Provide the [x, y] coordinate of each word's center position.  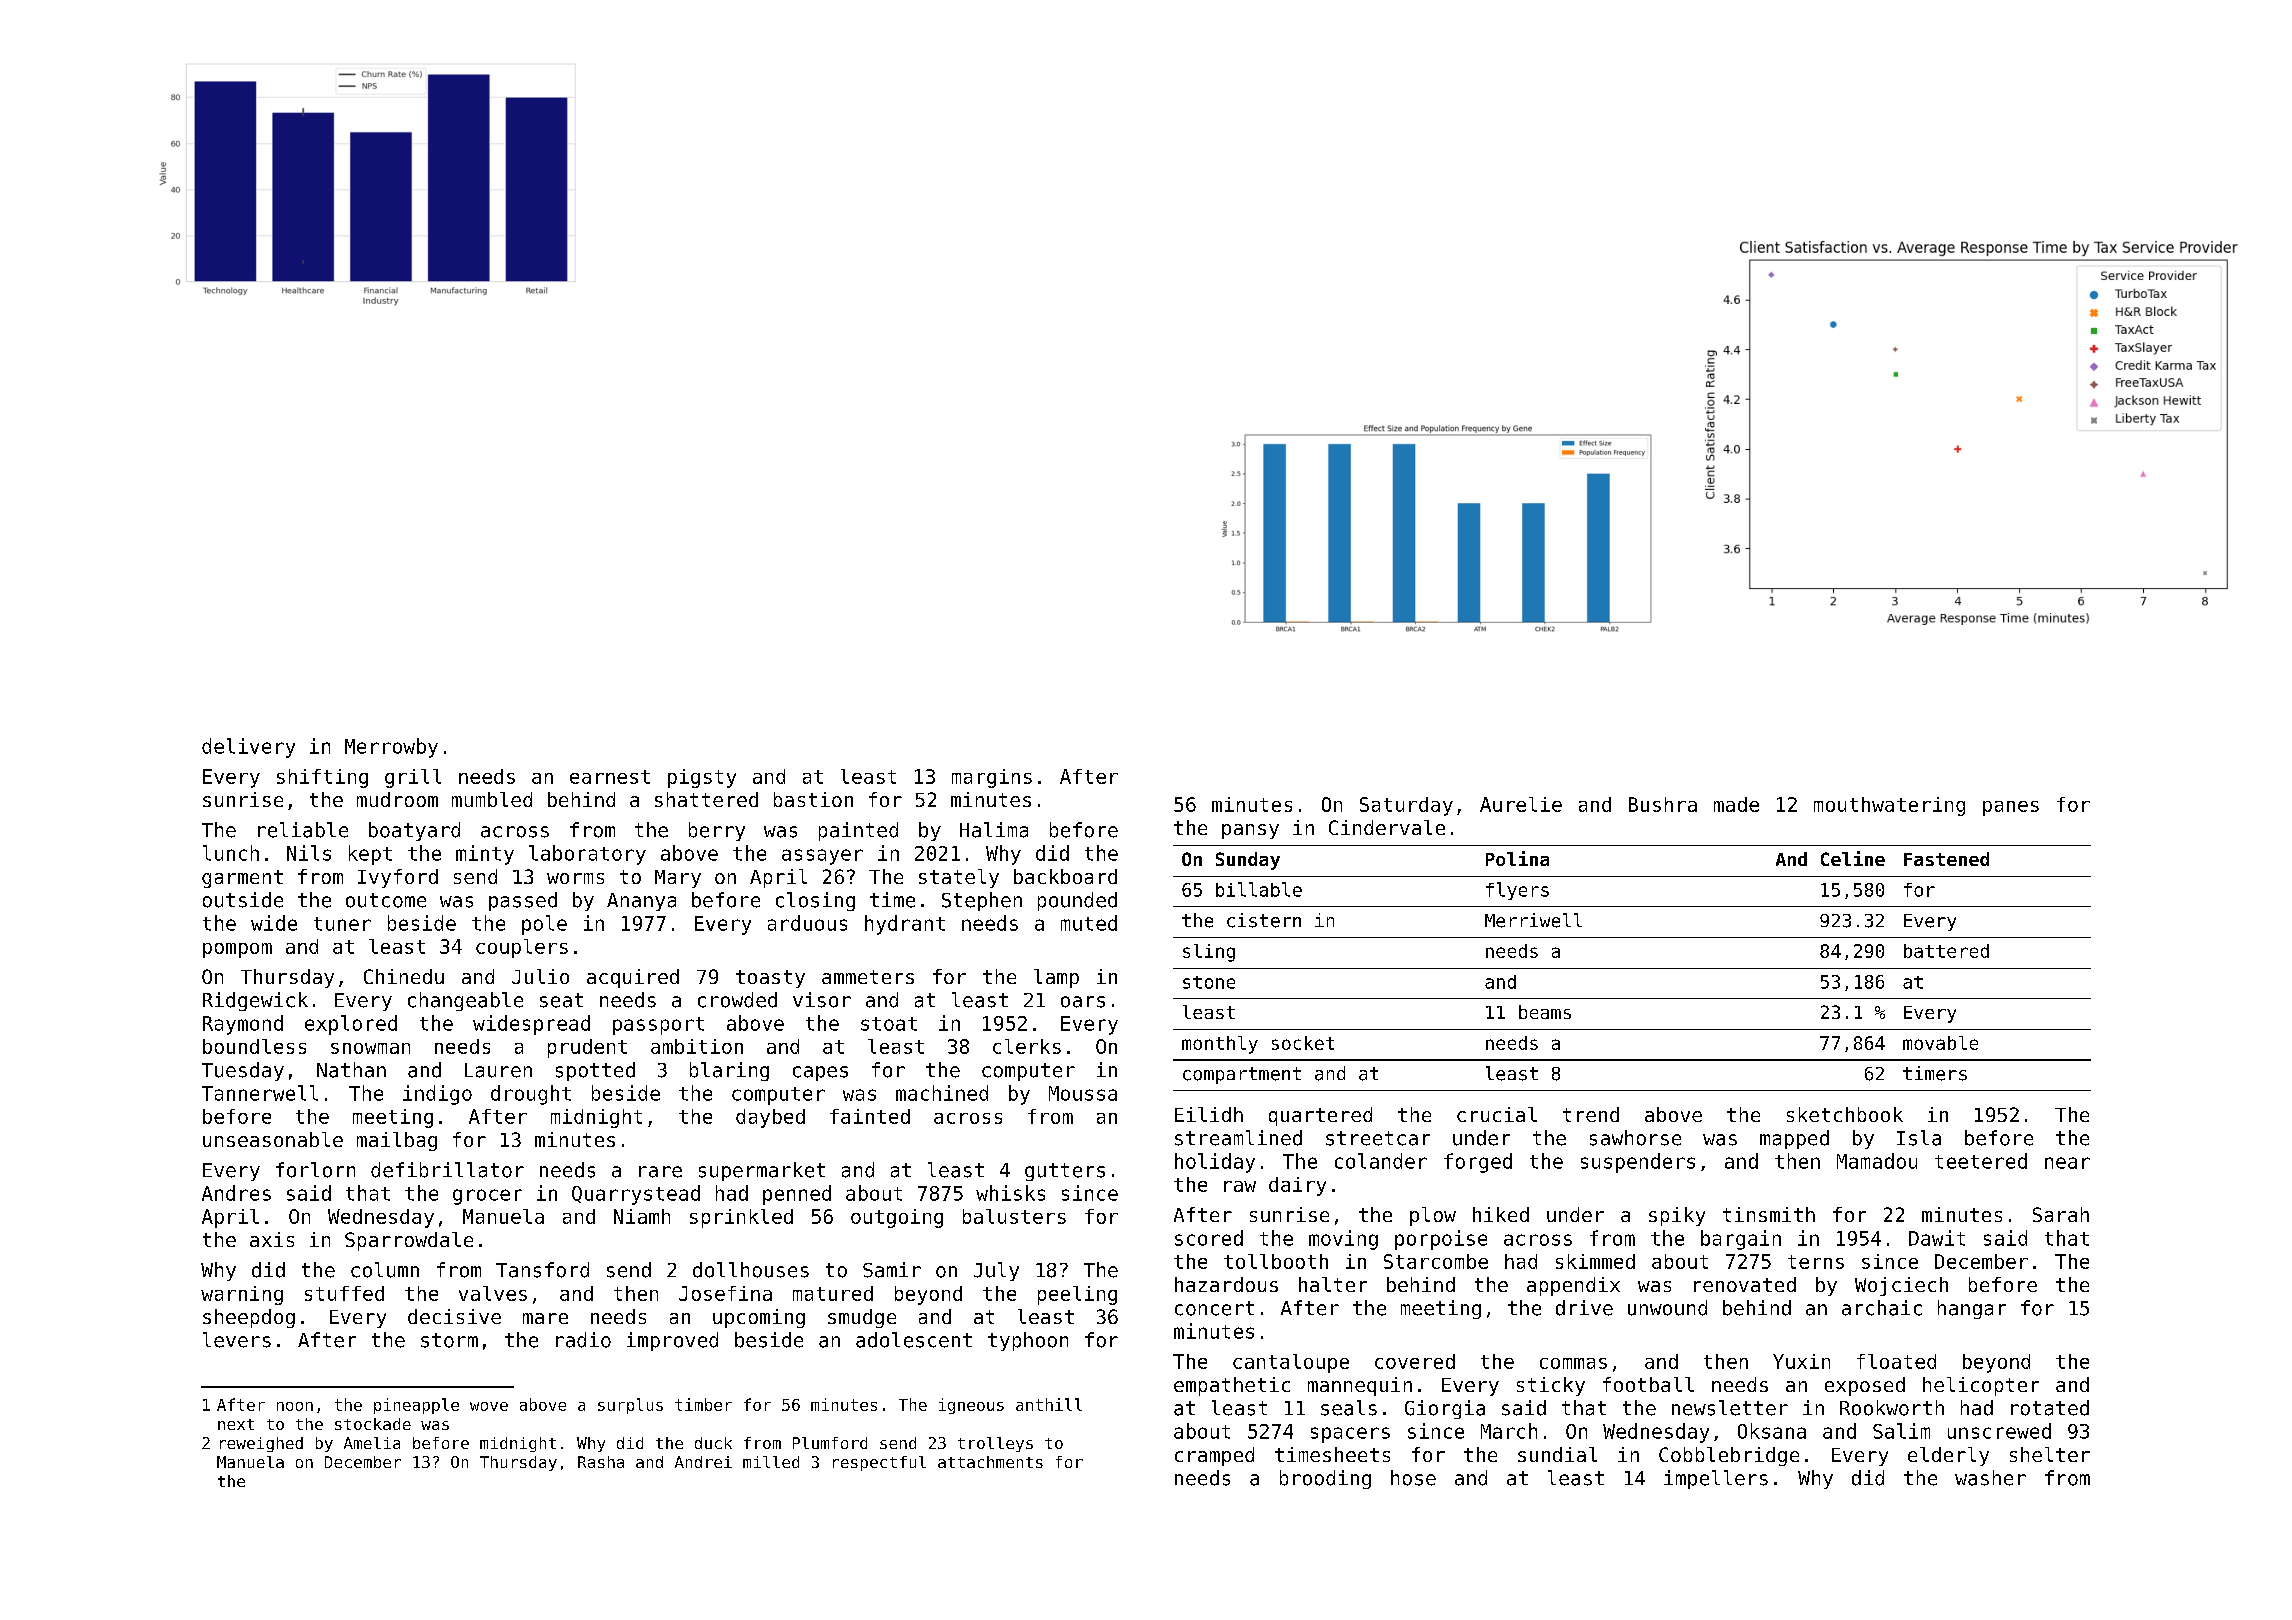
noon [295, 1406]
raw [1240, 1186]
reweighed [261, 1444]
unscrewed [1999, 1431]
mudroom [397, 799]
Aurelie [1521, 804]
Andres [236, 1193]
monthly [1220, 1045]
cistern [1264, 920]
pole [544, 925]
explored [351, 1025]
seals [1349, 1408]
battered [1946, 951]
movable [1940, 1043]
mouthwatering [1889, 806]
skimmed [1595, 1261]
